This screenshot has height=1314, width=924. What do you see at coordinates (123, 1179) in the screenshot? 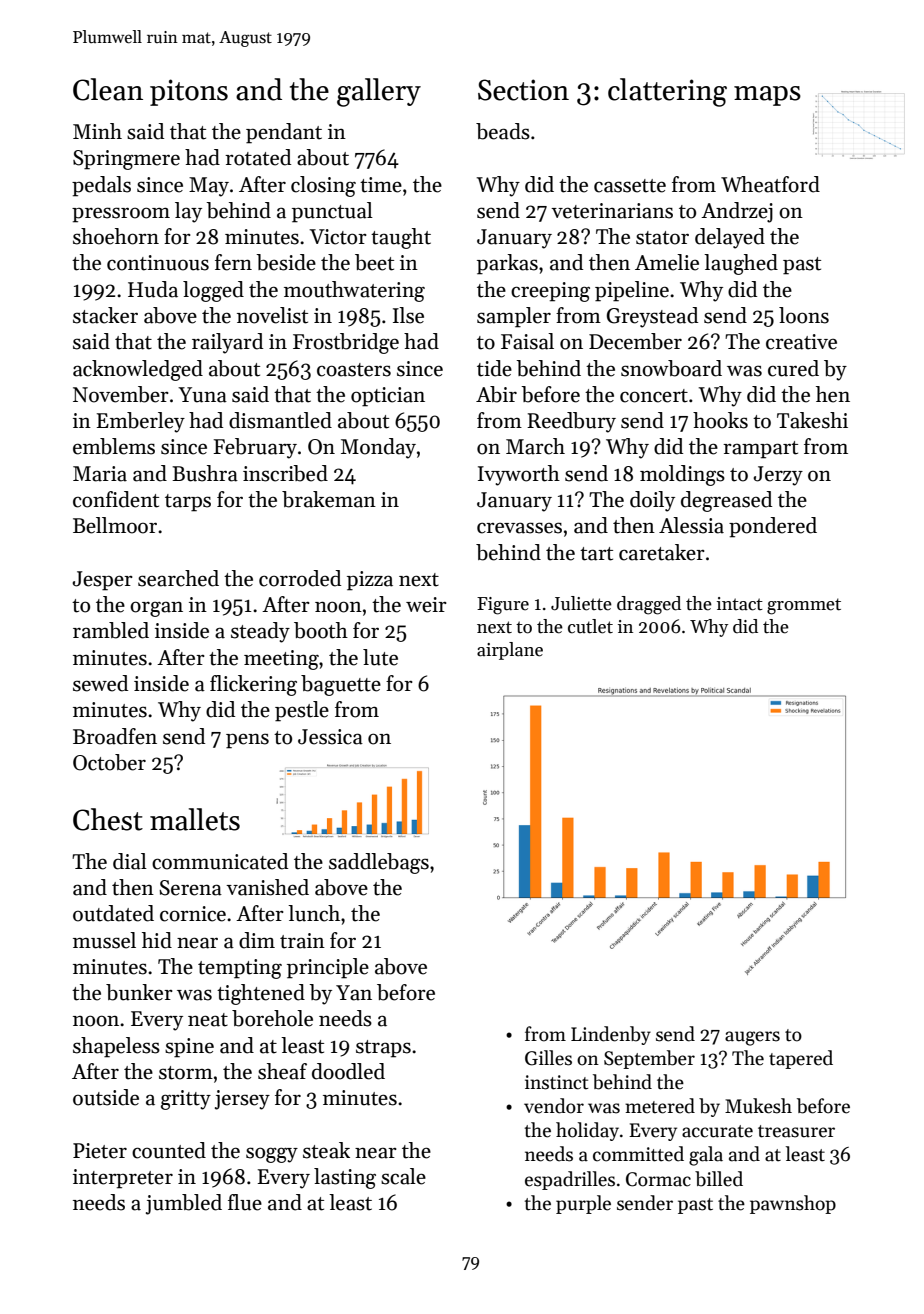
I see `interpreter` at bounding box center [123, 1179].
